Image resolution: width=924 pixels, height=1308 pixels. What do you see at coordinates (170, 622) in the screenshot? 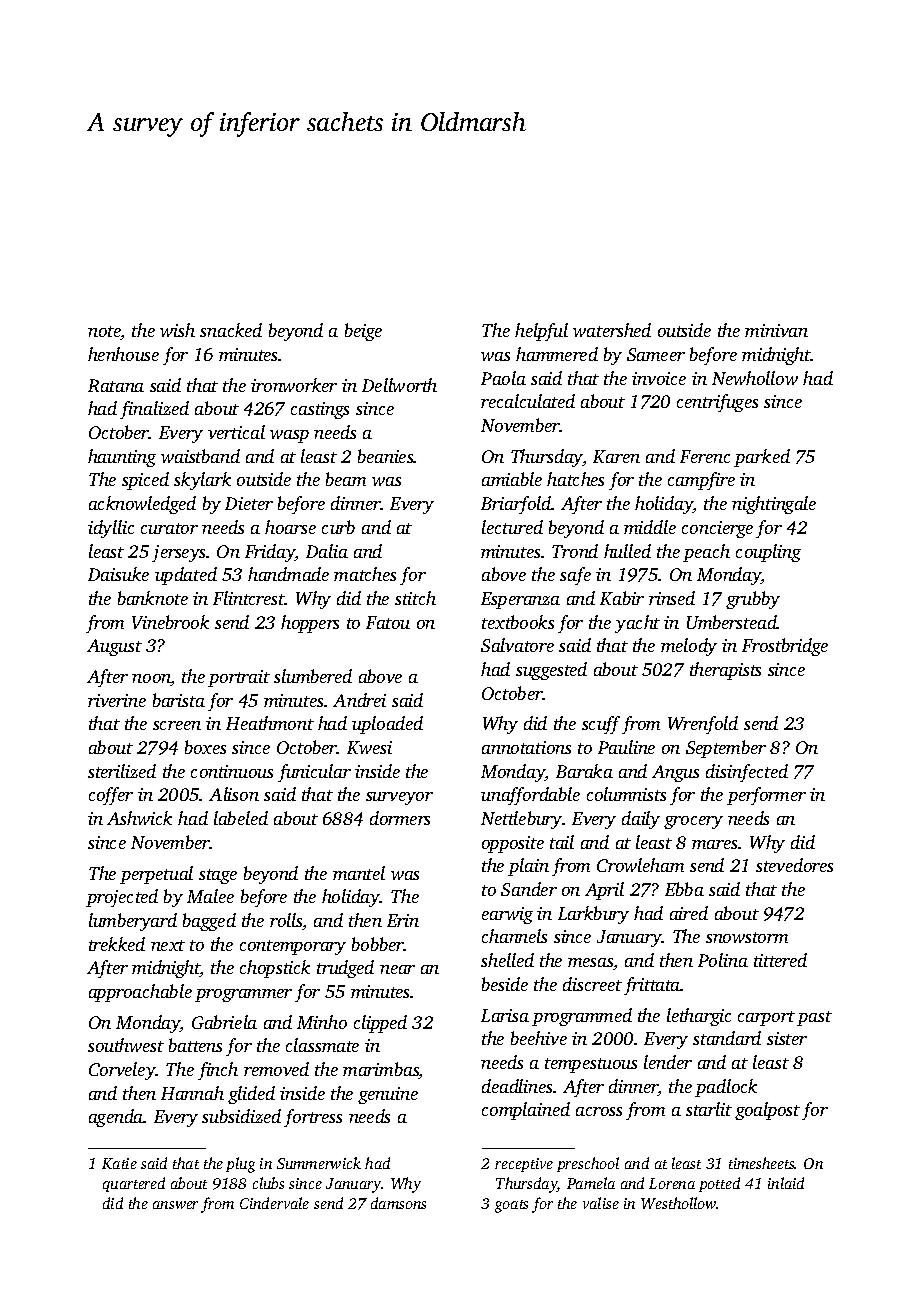
I see `Vinebrook` at bounding box center [170, 622].
